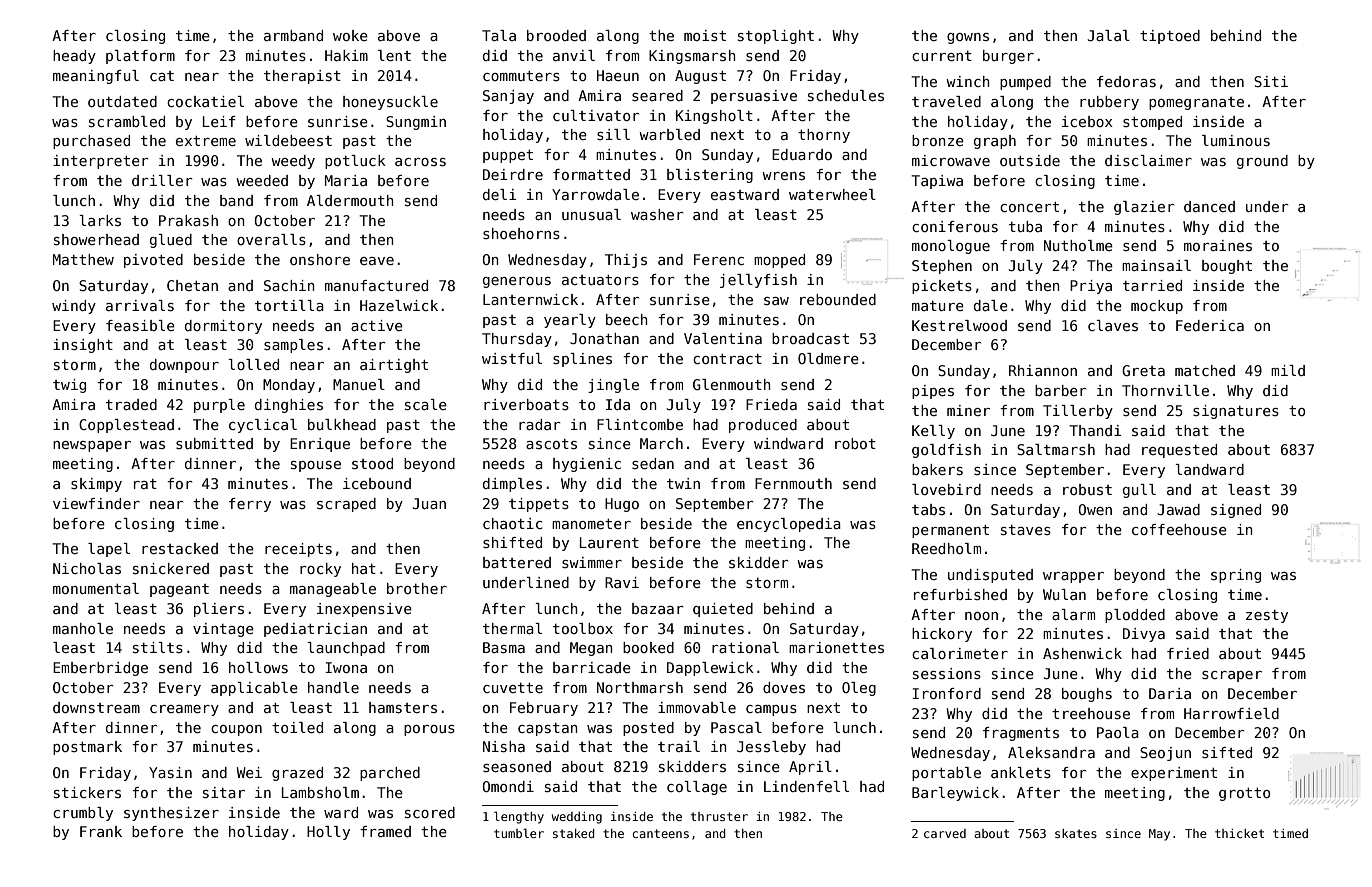 The image size is (1372, 887). I want to click on stoplight, so click(776, 37).
